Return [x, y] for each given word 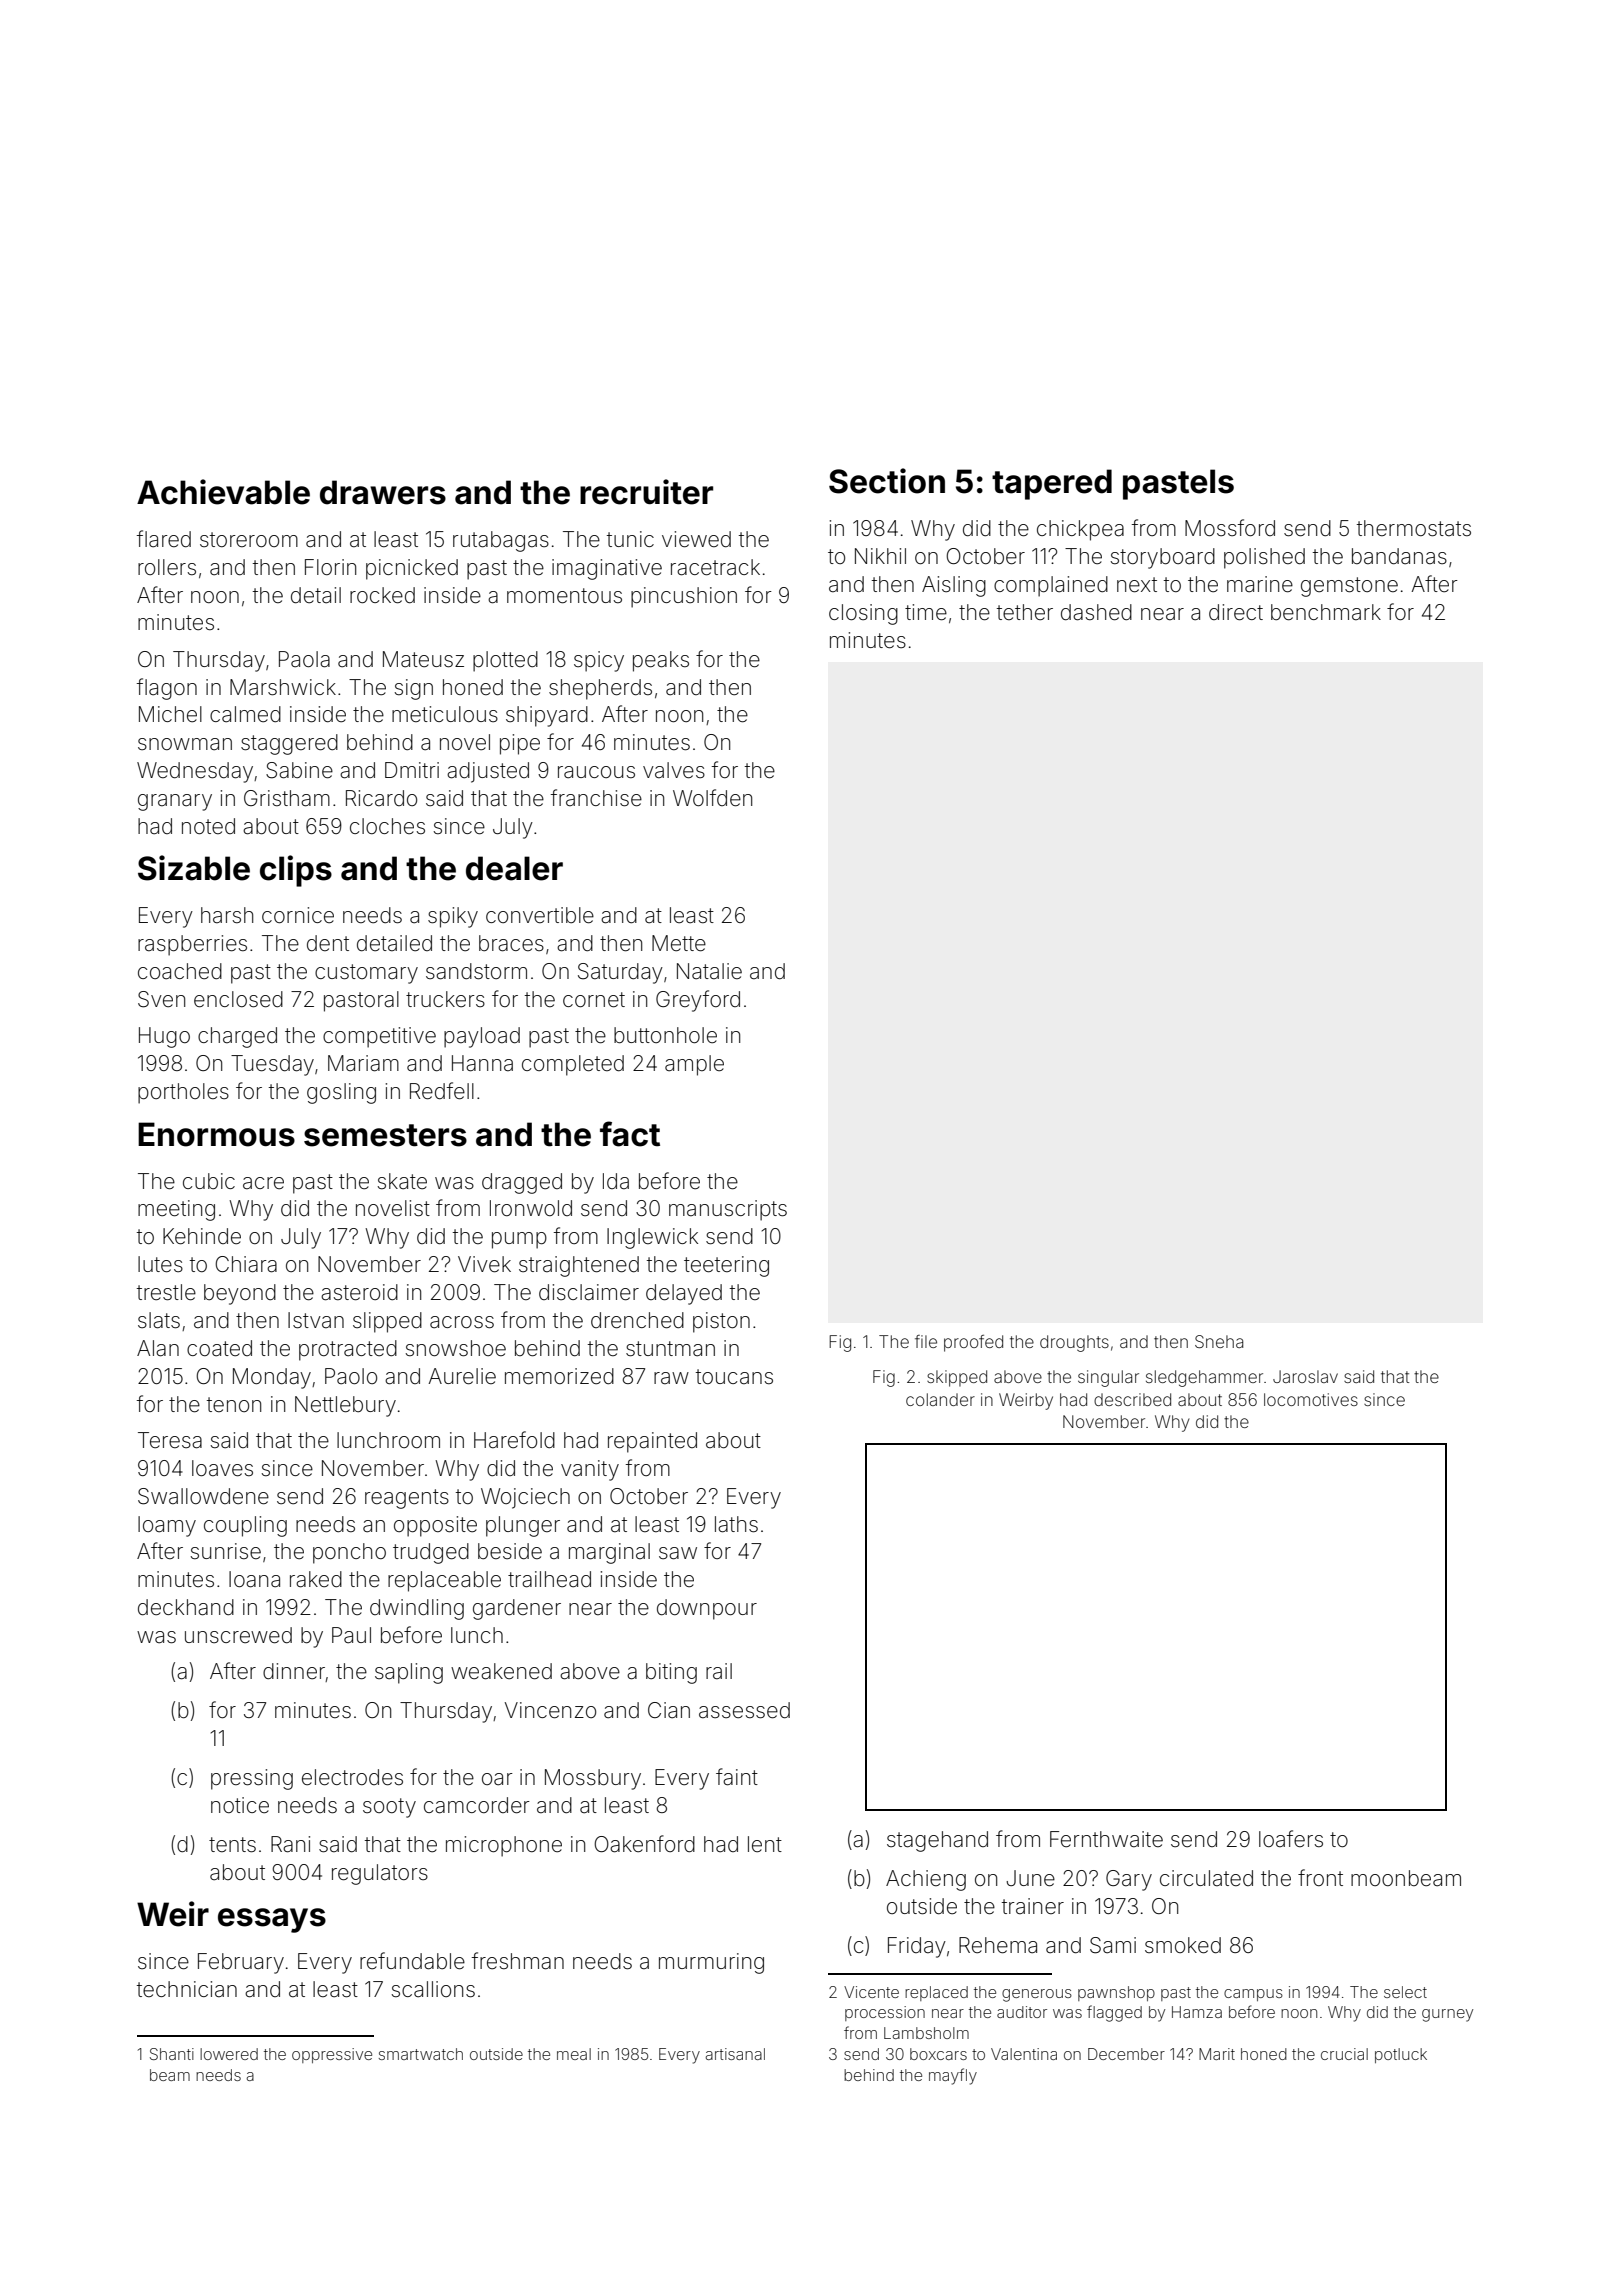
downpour [707, 1609]
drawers [383, 492]
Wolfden [712, 798]
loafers [1291, 1838]
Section [887, 481]
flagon [167, 689]
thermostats [1414, 528]
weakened [501, 1671]
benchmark [1326, 612]
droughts [1074, 1343]
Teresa [170, 1440]
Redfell [442, 1091]
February [241, 1963]
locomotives [1311, 1399]
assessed [744, 1710]
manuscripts [728, 1210]
